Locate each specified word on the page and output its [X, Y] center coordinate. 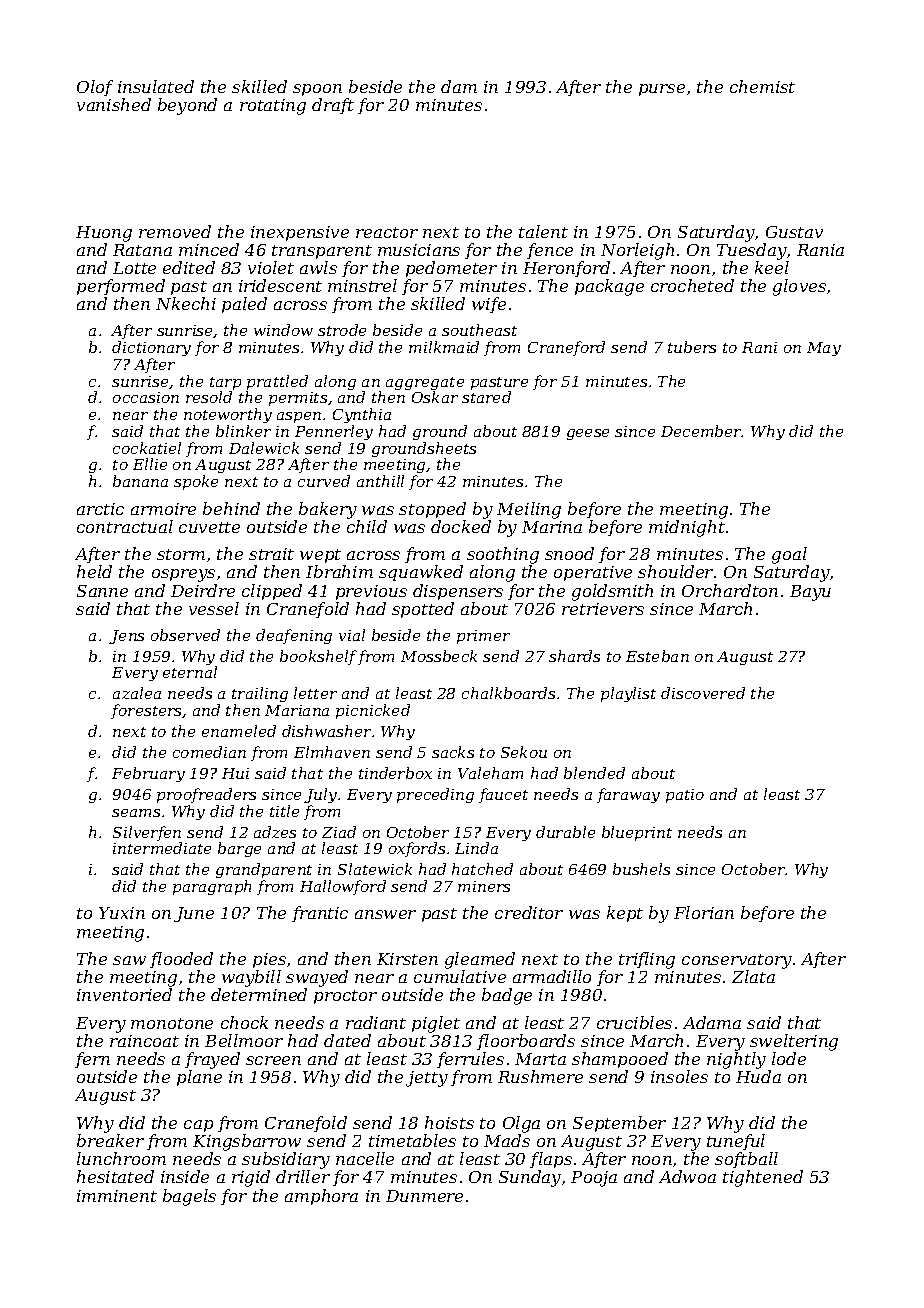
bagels [189, 1197]
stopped [432, 510]
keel [772, 267]
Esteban [657, 656]
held [94, 571]
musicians [419, 250]
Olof [95, 88]
